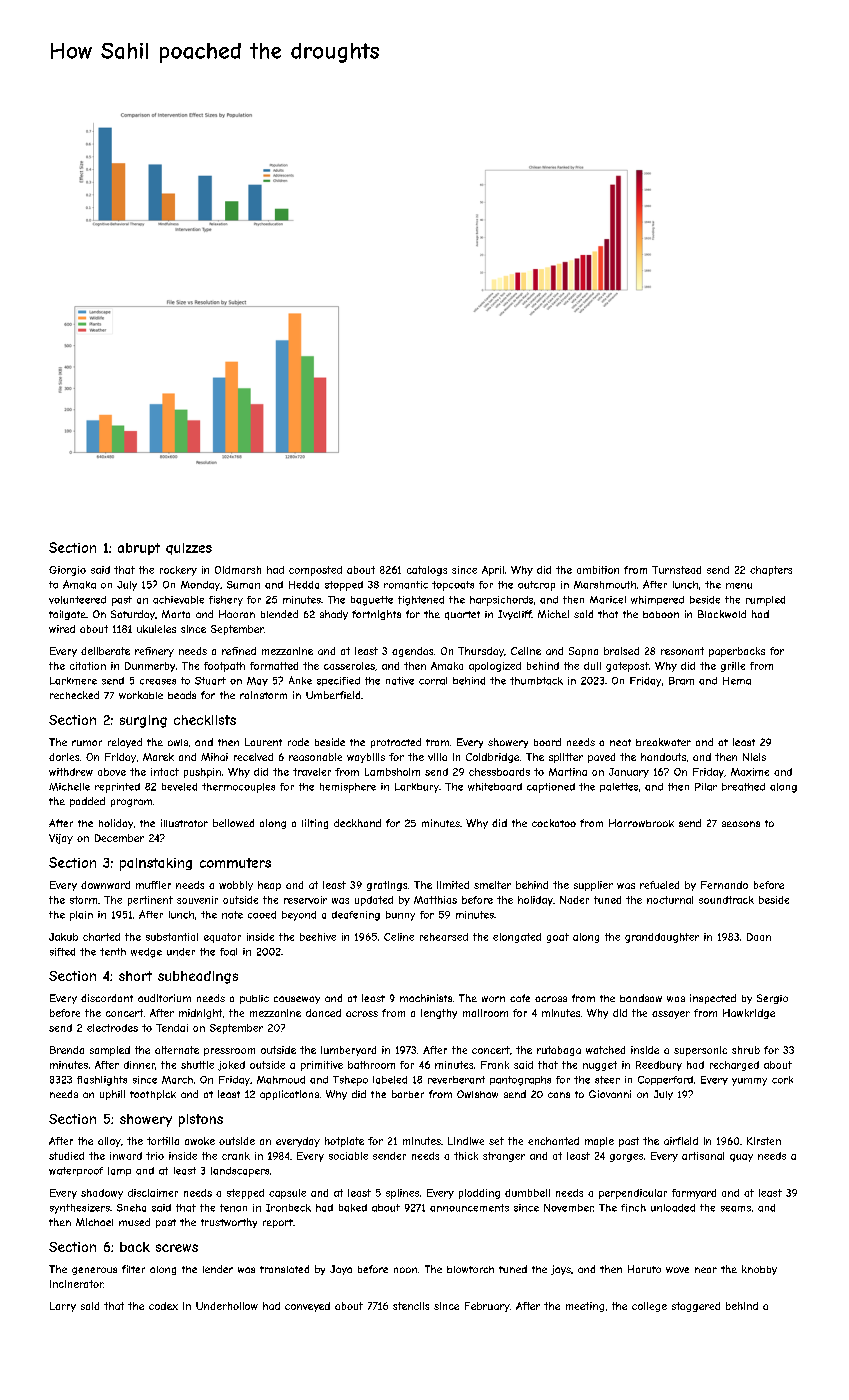 This screenshot has width=849, height=1400. What do you see at coordinates (405, 1270) in the screenshot?
I see `noon` at bounding box center [405, 1270].
